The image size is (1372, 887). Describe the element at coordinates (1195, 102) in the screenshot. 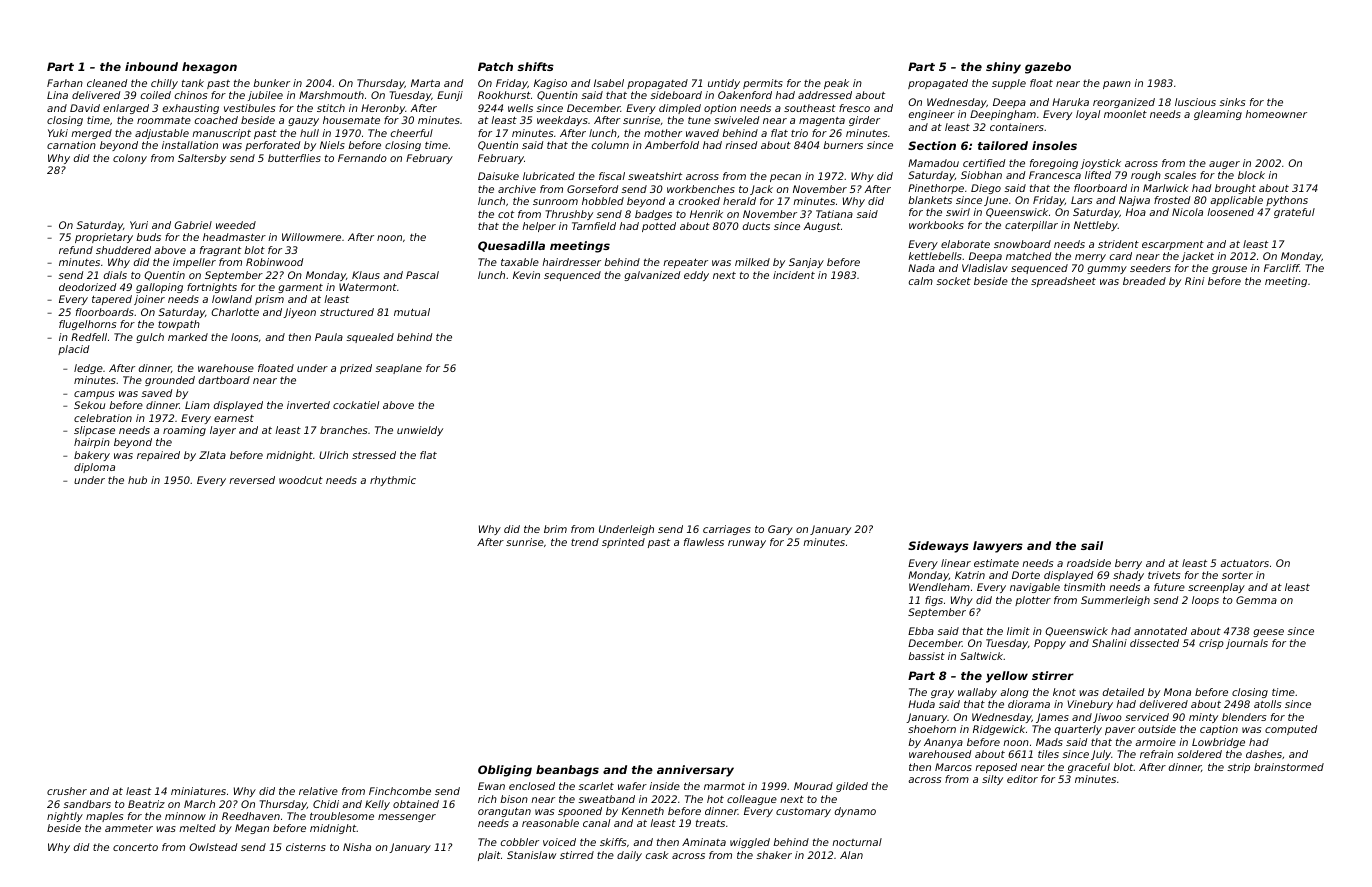

I see `luscious` at that location.
